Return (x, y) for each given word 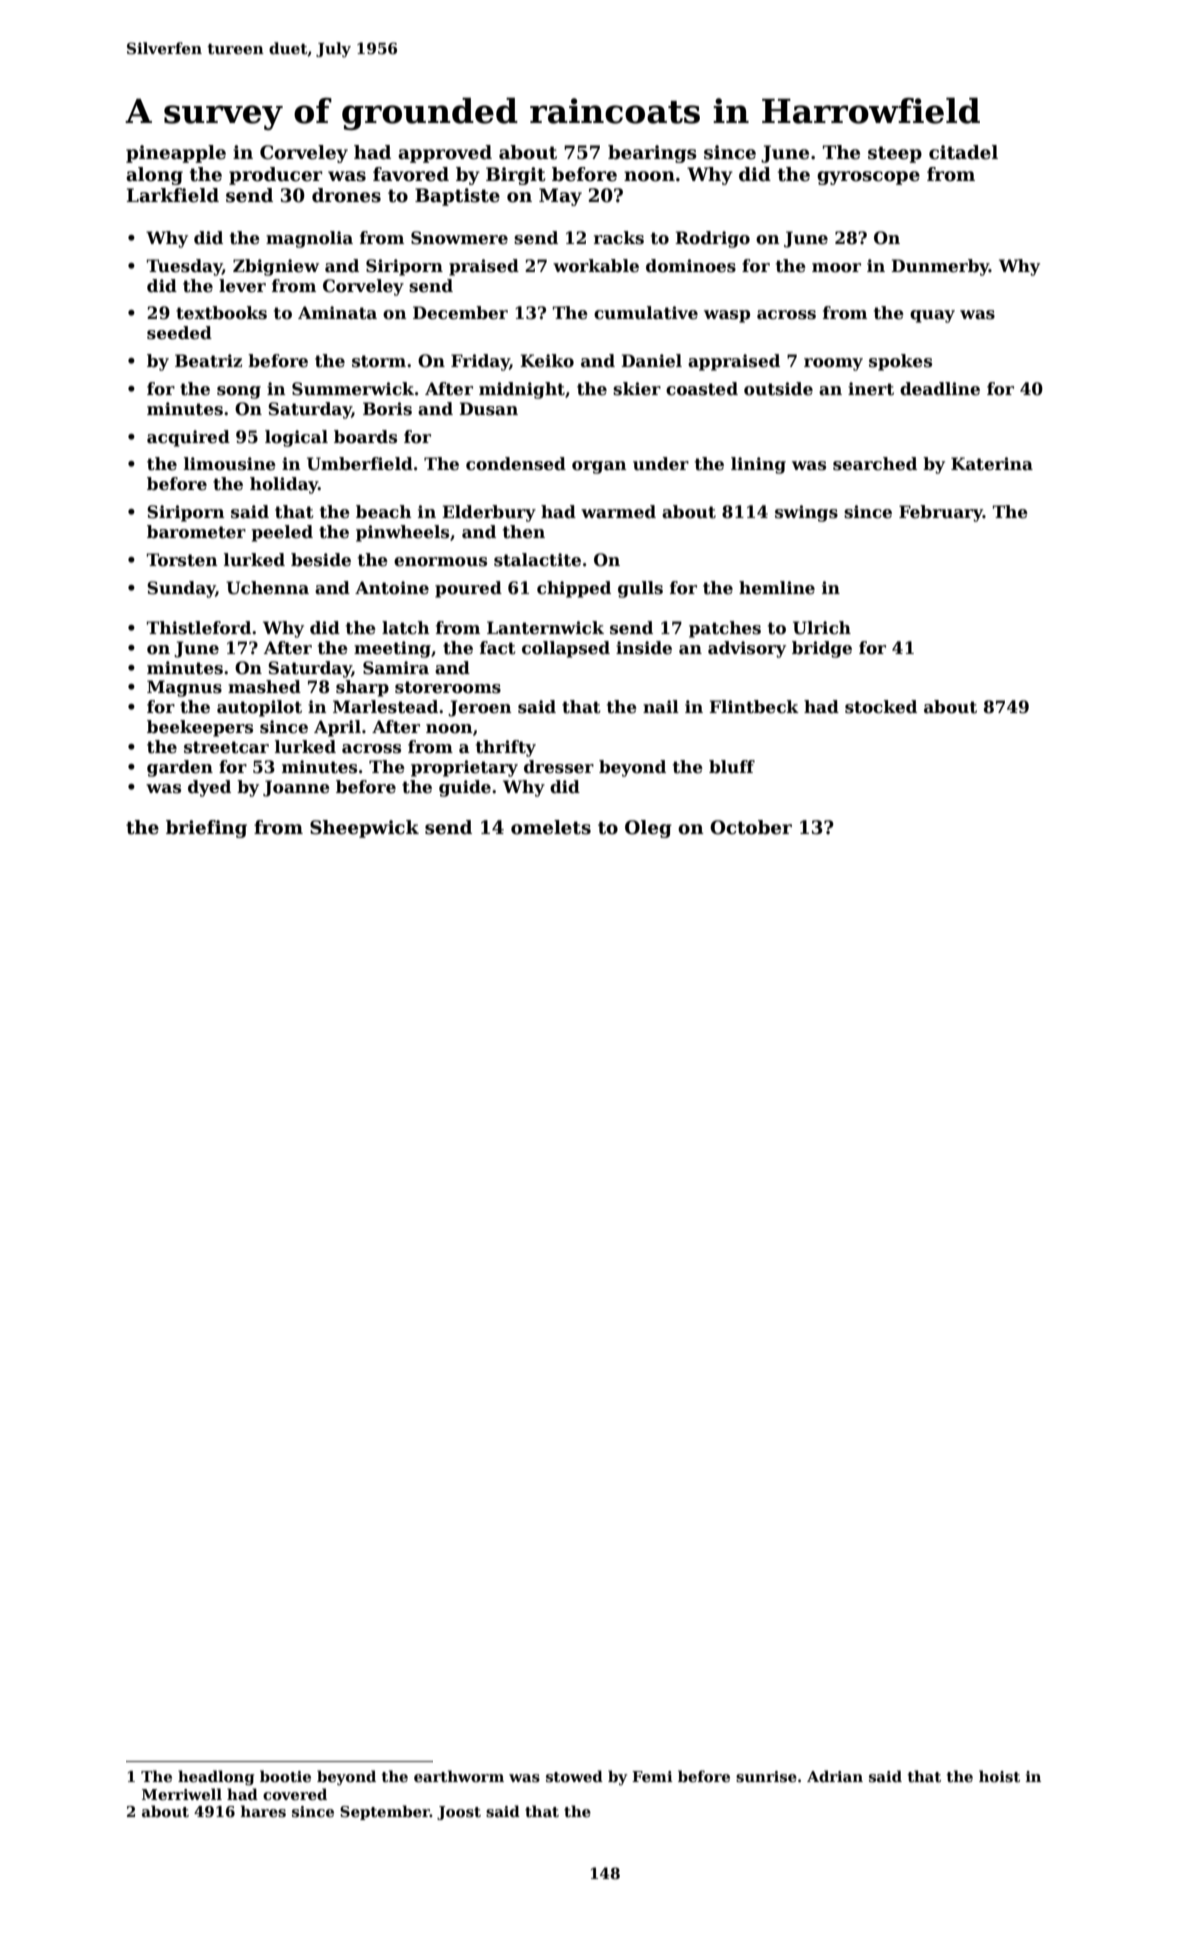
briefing (206, 829)
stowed (574, 1776)
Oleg (648, 829)
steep (895, 154)
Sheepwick (364, 829)
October (751, 827)
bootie (285, 1776)
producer (276, 176)
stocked (881, 707)
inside (644, 648)
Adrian (835, 1776)
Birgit (516, 176)
